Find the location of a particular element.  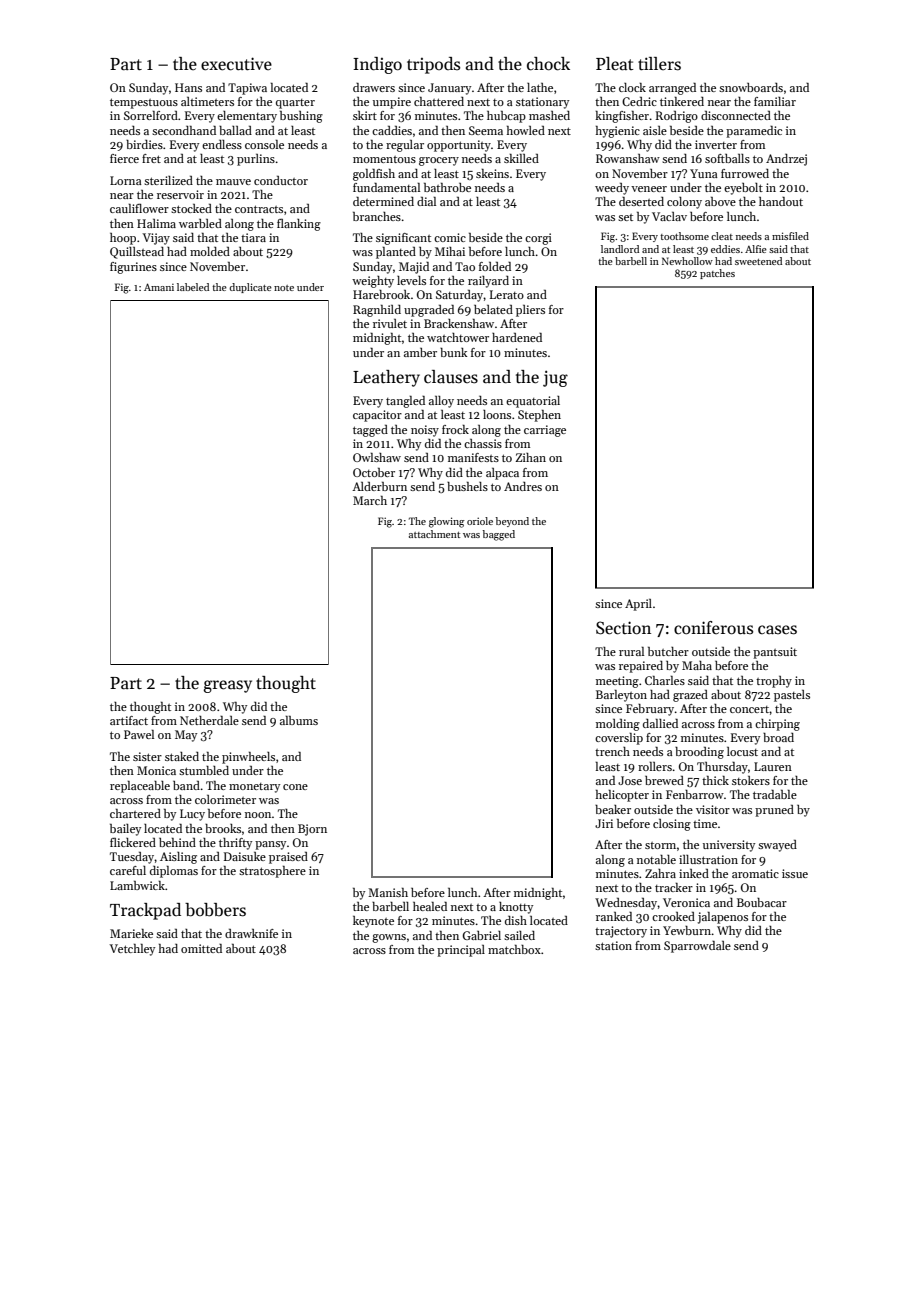

jug is located at coordinates (555, 378).
